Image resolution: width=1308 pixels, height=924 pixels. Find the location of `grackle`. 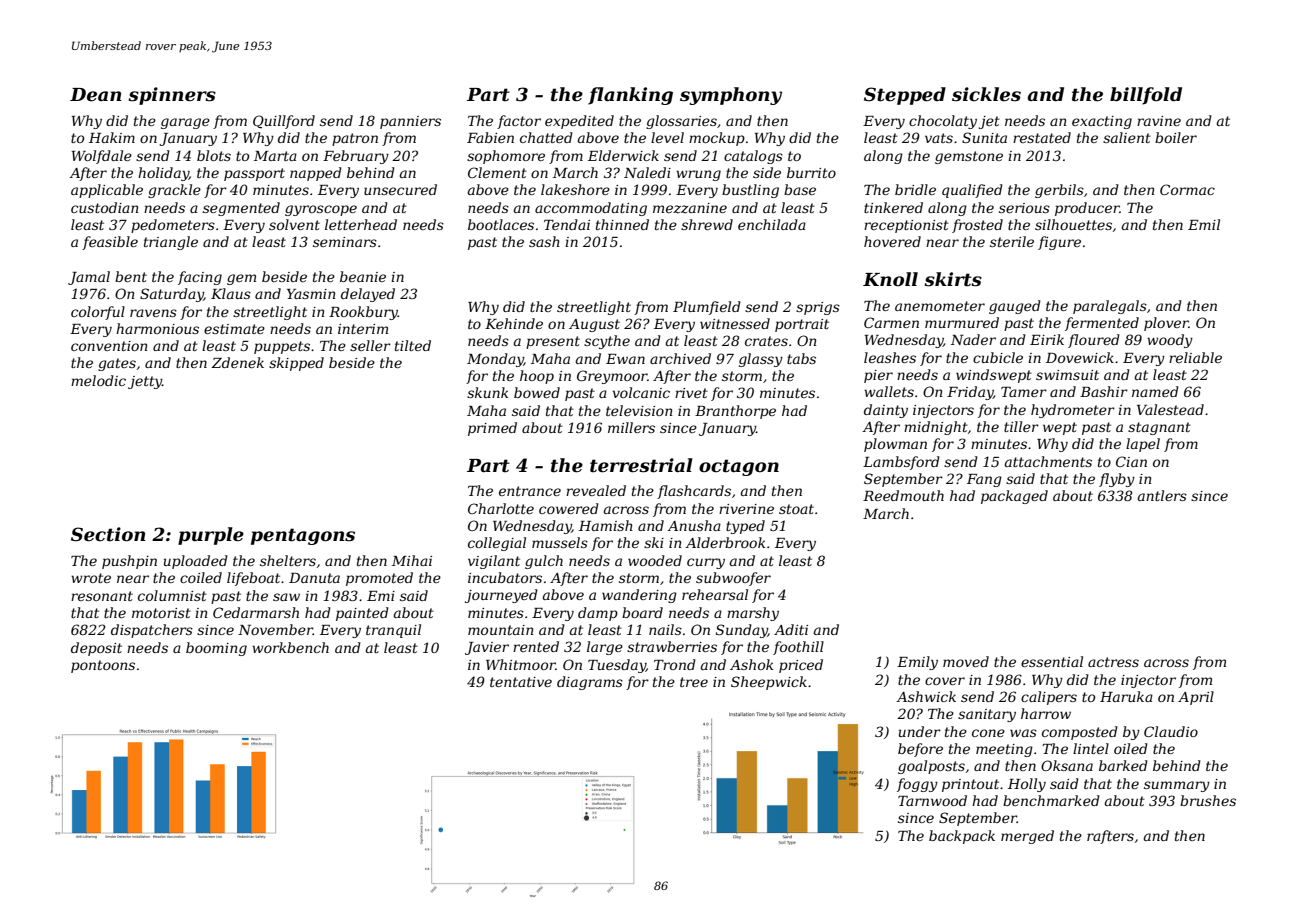

grackle is located at coordinates (174, 191).
